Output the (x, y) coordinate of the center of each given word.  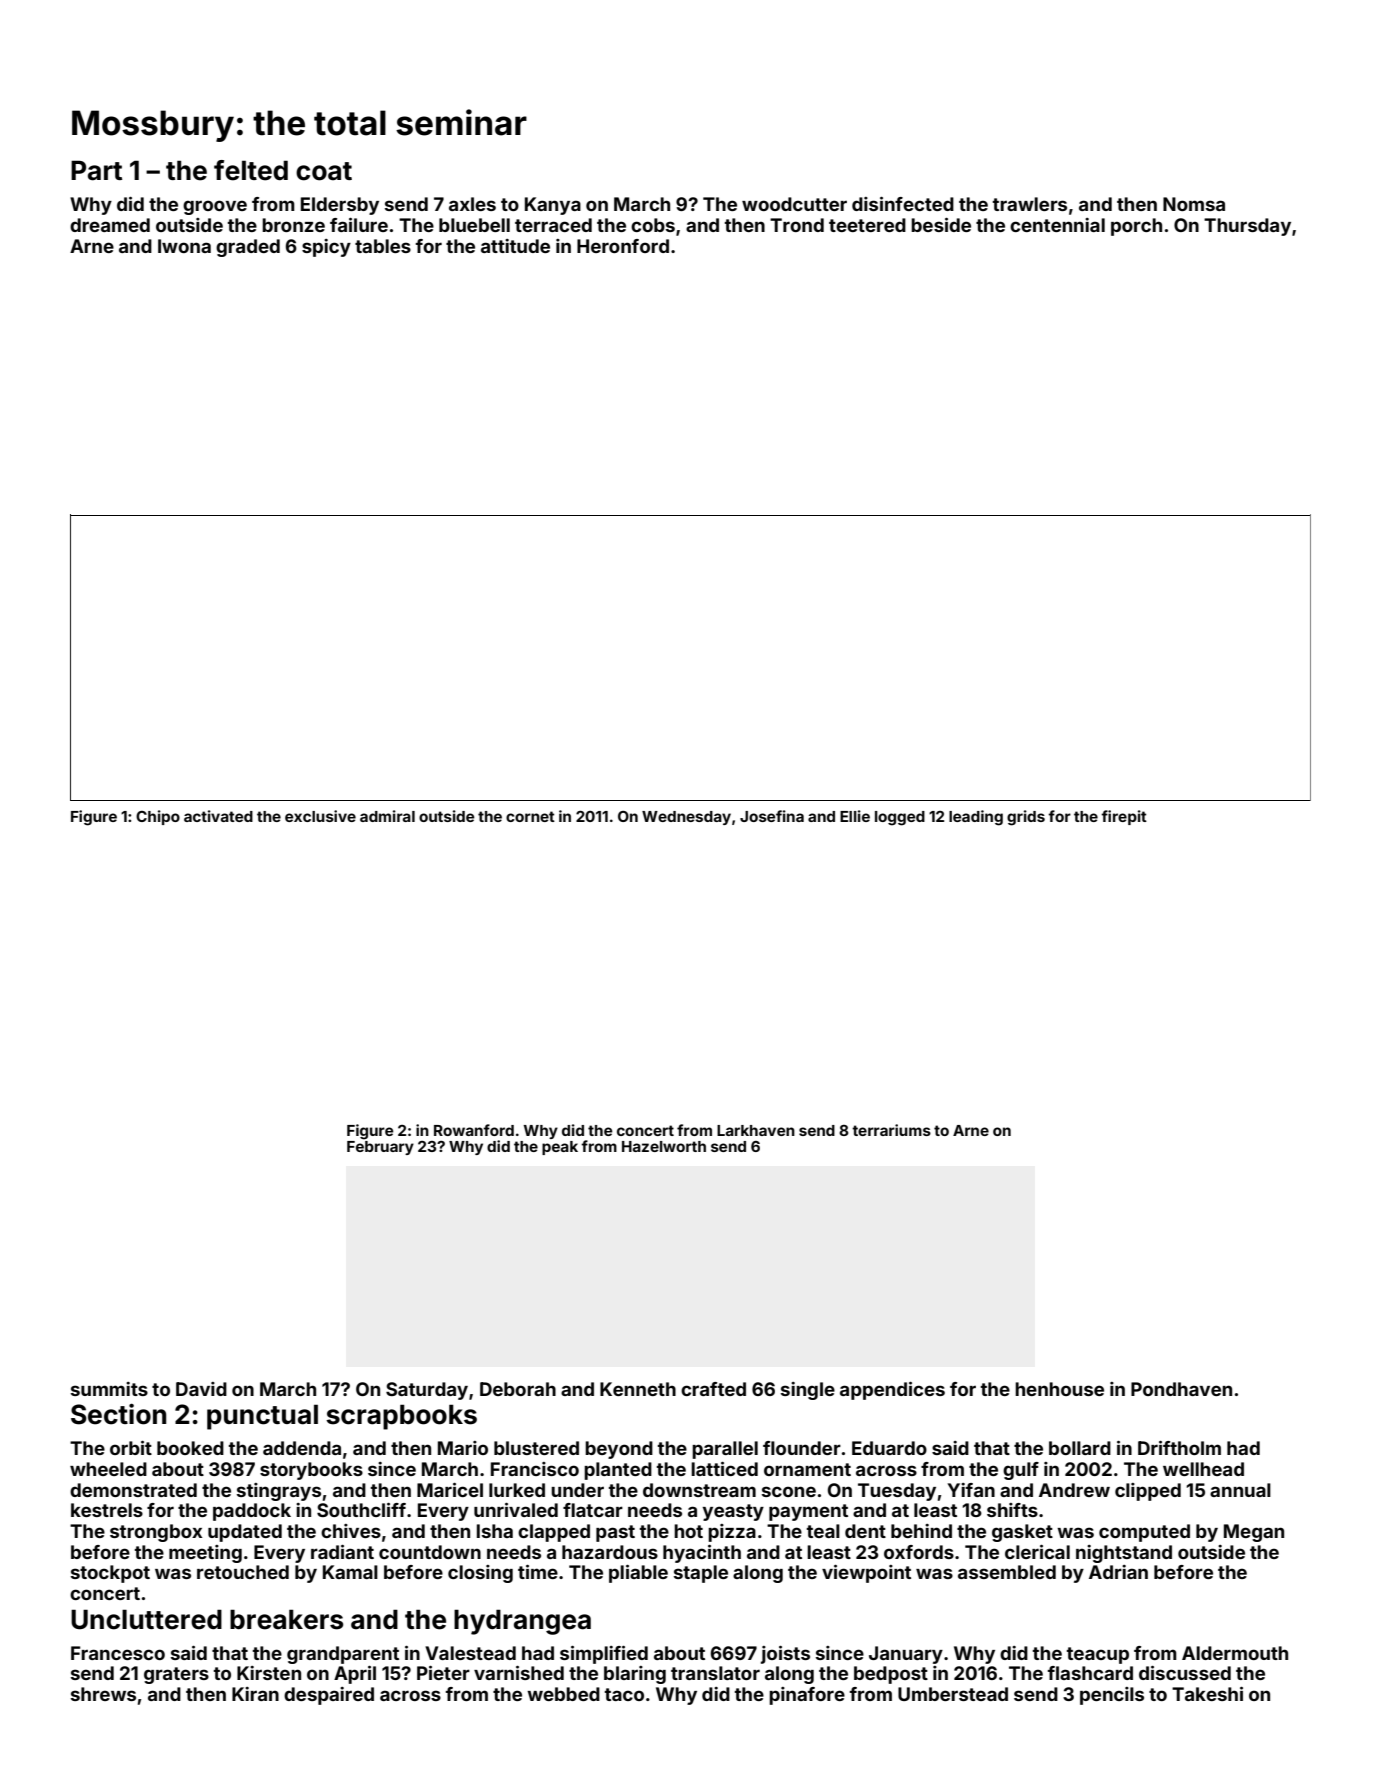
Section (118, 1414)
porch (1136, 227)
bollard (1080, 1448)
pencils (1112, 1696)
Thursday (1247, 227)
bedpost (891, 1675)
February (380, 1148)
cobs (653, 225)
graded (248, 248)
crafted (713, 1389)
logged (900, 818)
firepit (1124, 817)
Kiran (255, 1694)
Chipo (158, 817)
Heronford (623, 246)
